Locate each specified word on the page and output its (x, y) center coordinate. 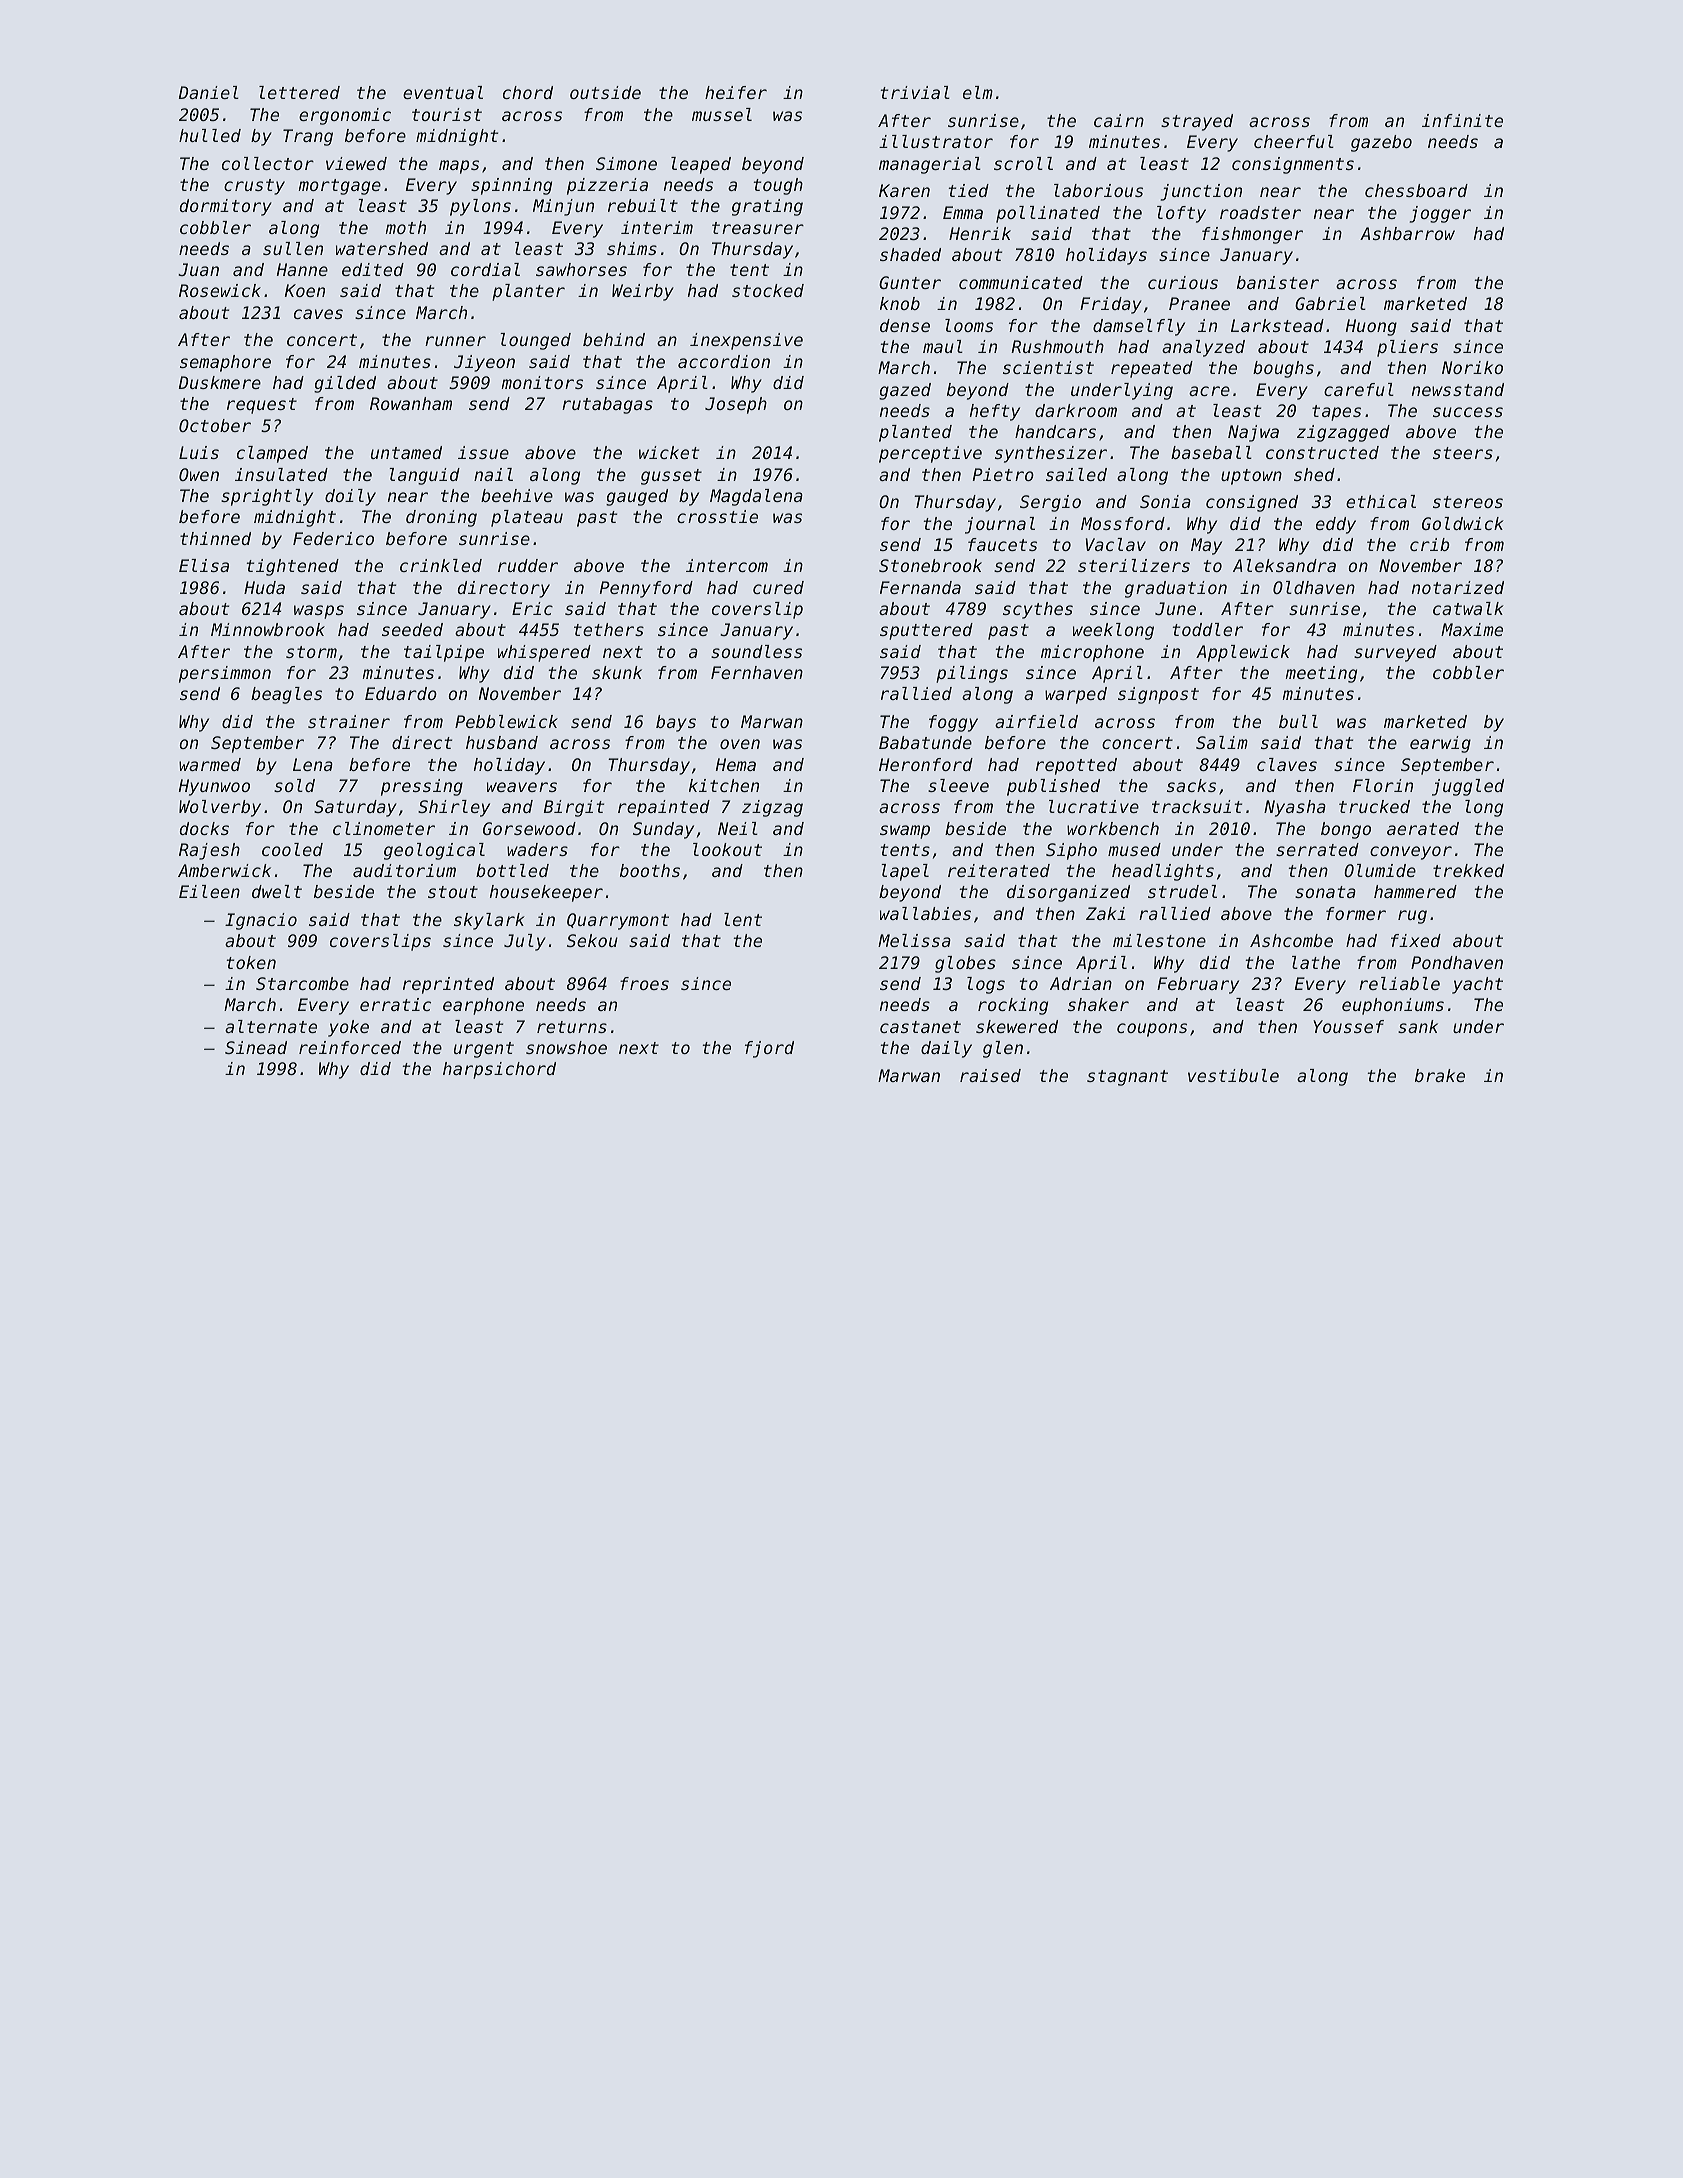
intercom (727, 565)
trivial (915, 92)
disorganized (1068, 893)
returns (572, 1027)
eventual (443, 92)
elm (978, 92)
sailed (1076, 474)
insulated (281, 474)
